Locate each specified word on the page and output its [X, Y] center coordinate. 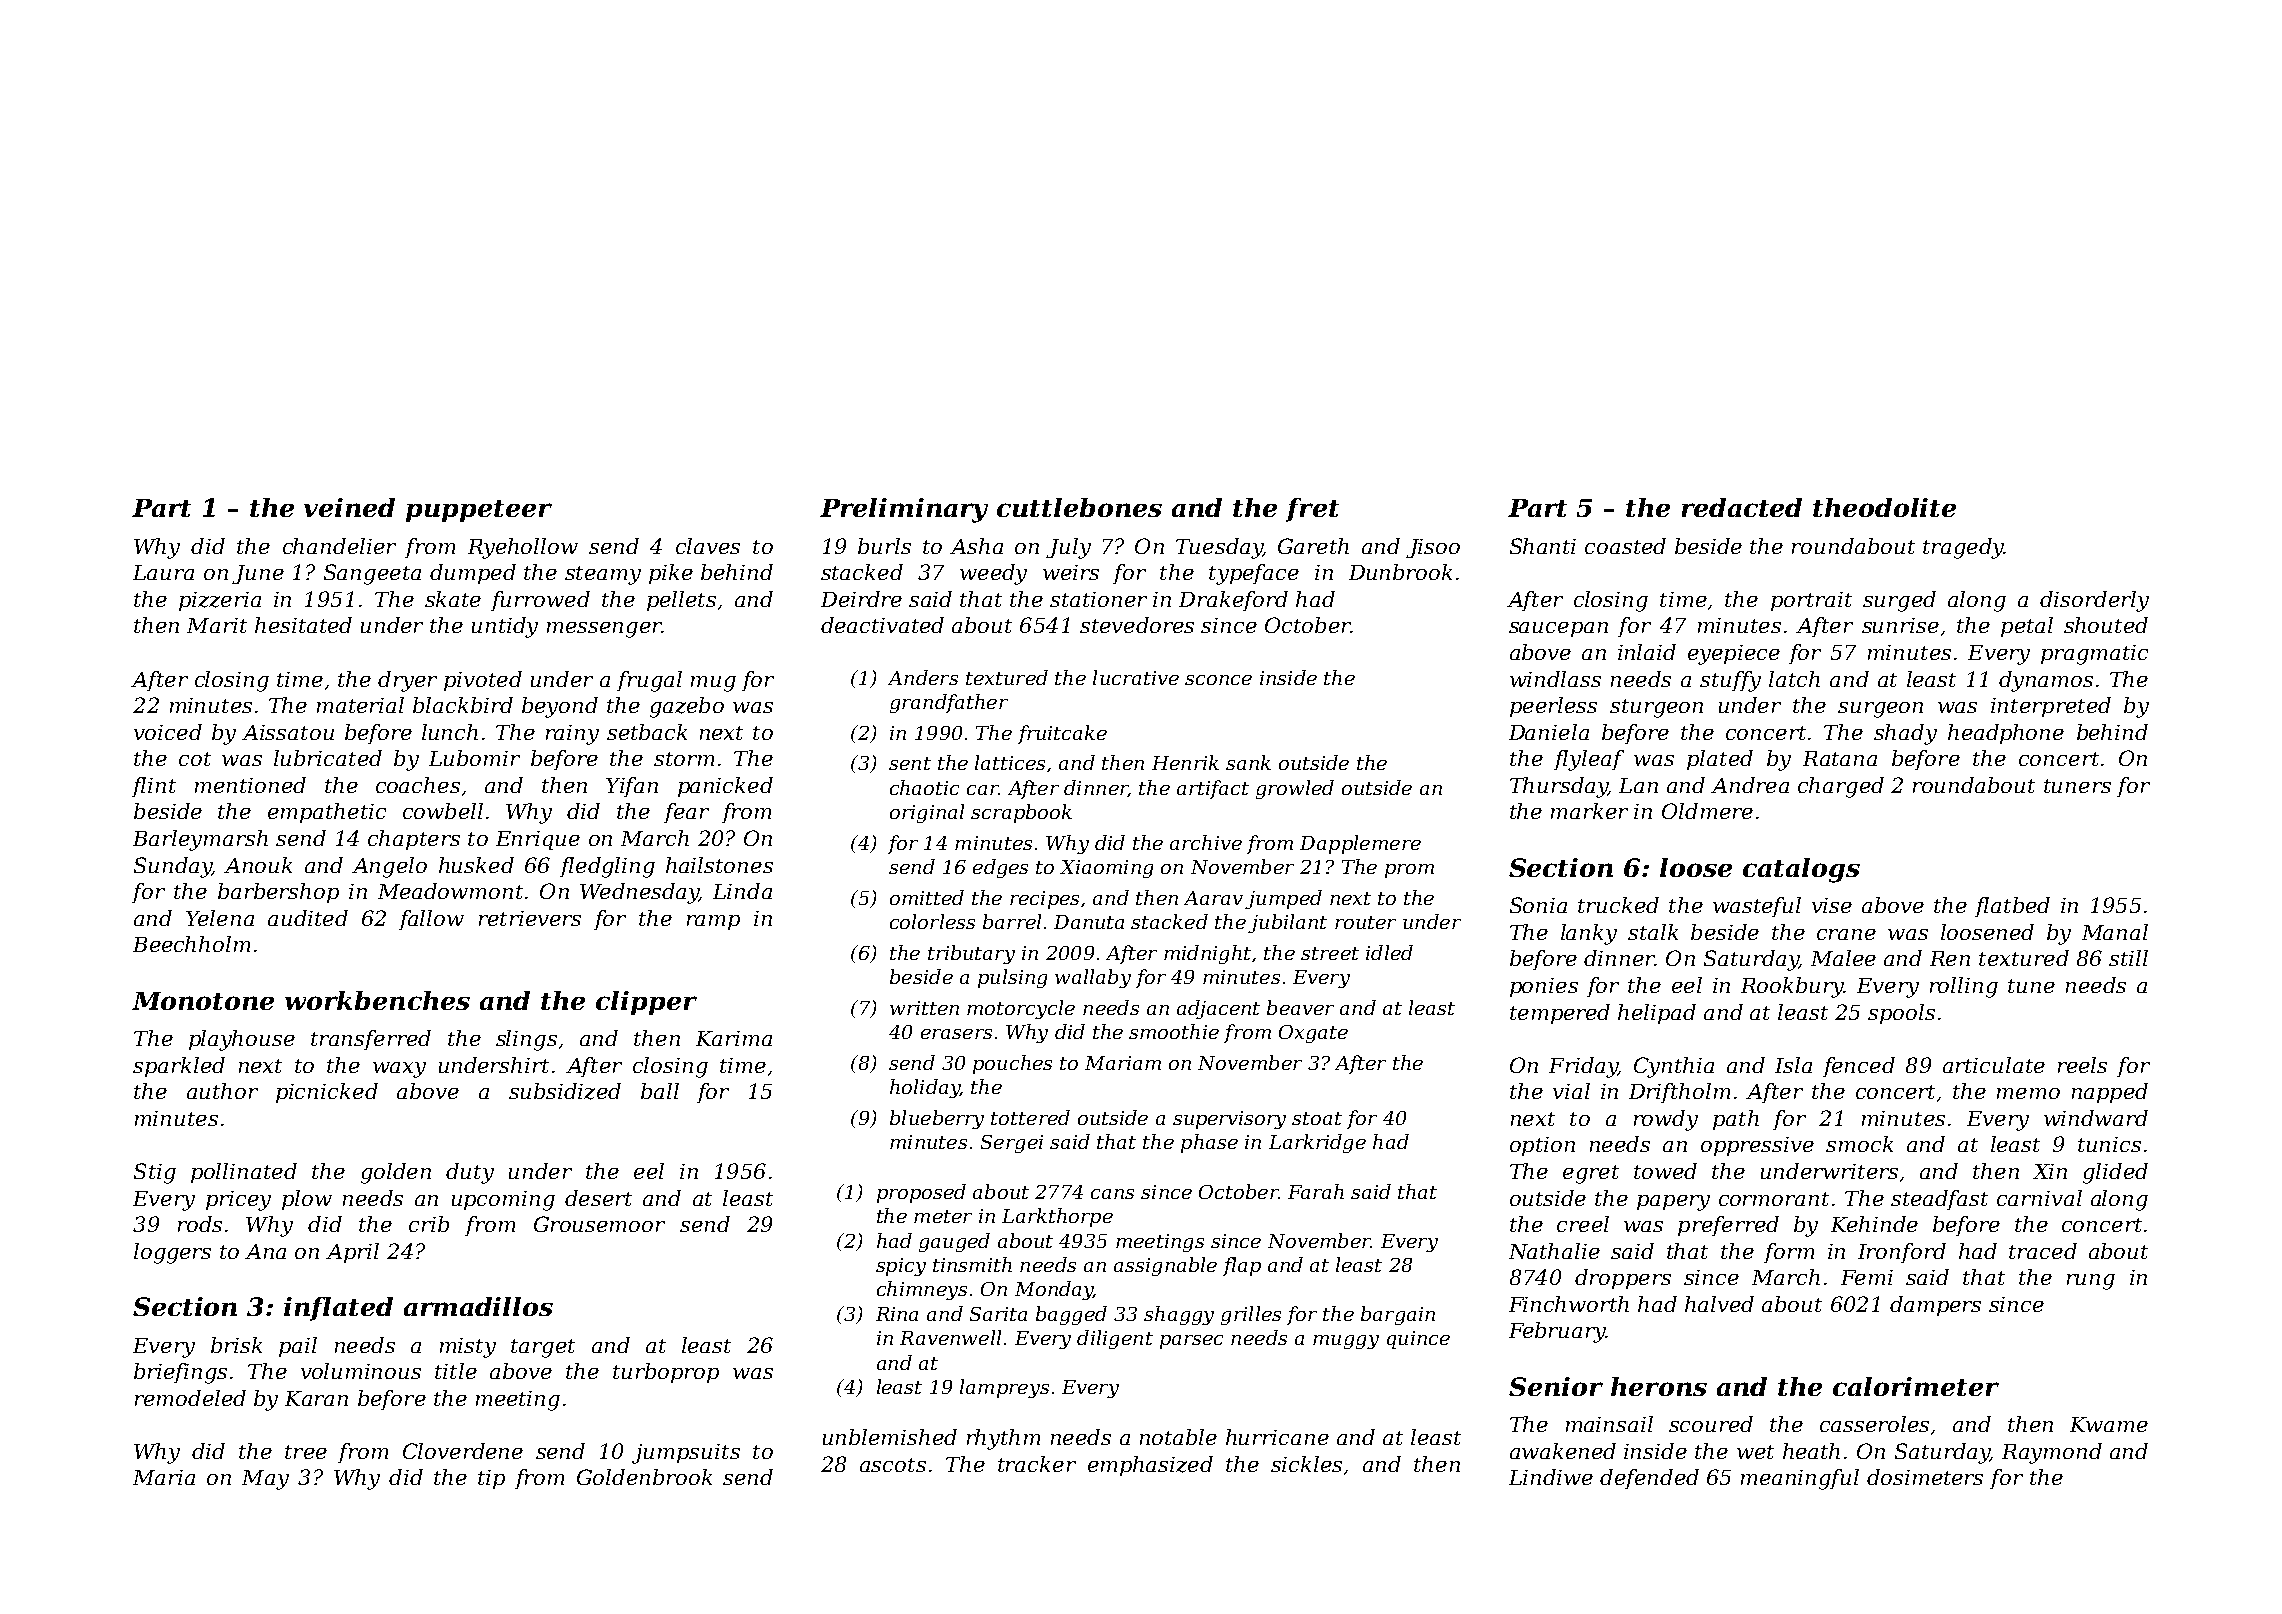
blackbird [463, 705]
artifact [1213, 789]
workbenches [377, 1000]
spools [1901, 1014]
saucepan [1558, 629]
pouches [1012, 1064]
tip [491, 1479]
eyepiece [1734, 655]
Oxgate [1313, 1034]
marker [1589, 811]
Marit [217, 625]
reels [2082, 1065]
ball [660, 1091]
